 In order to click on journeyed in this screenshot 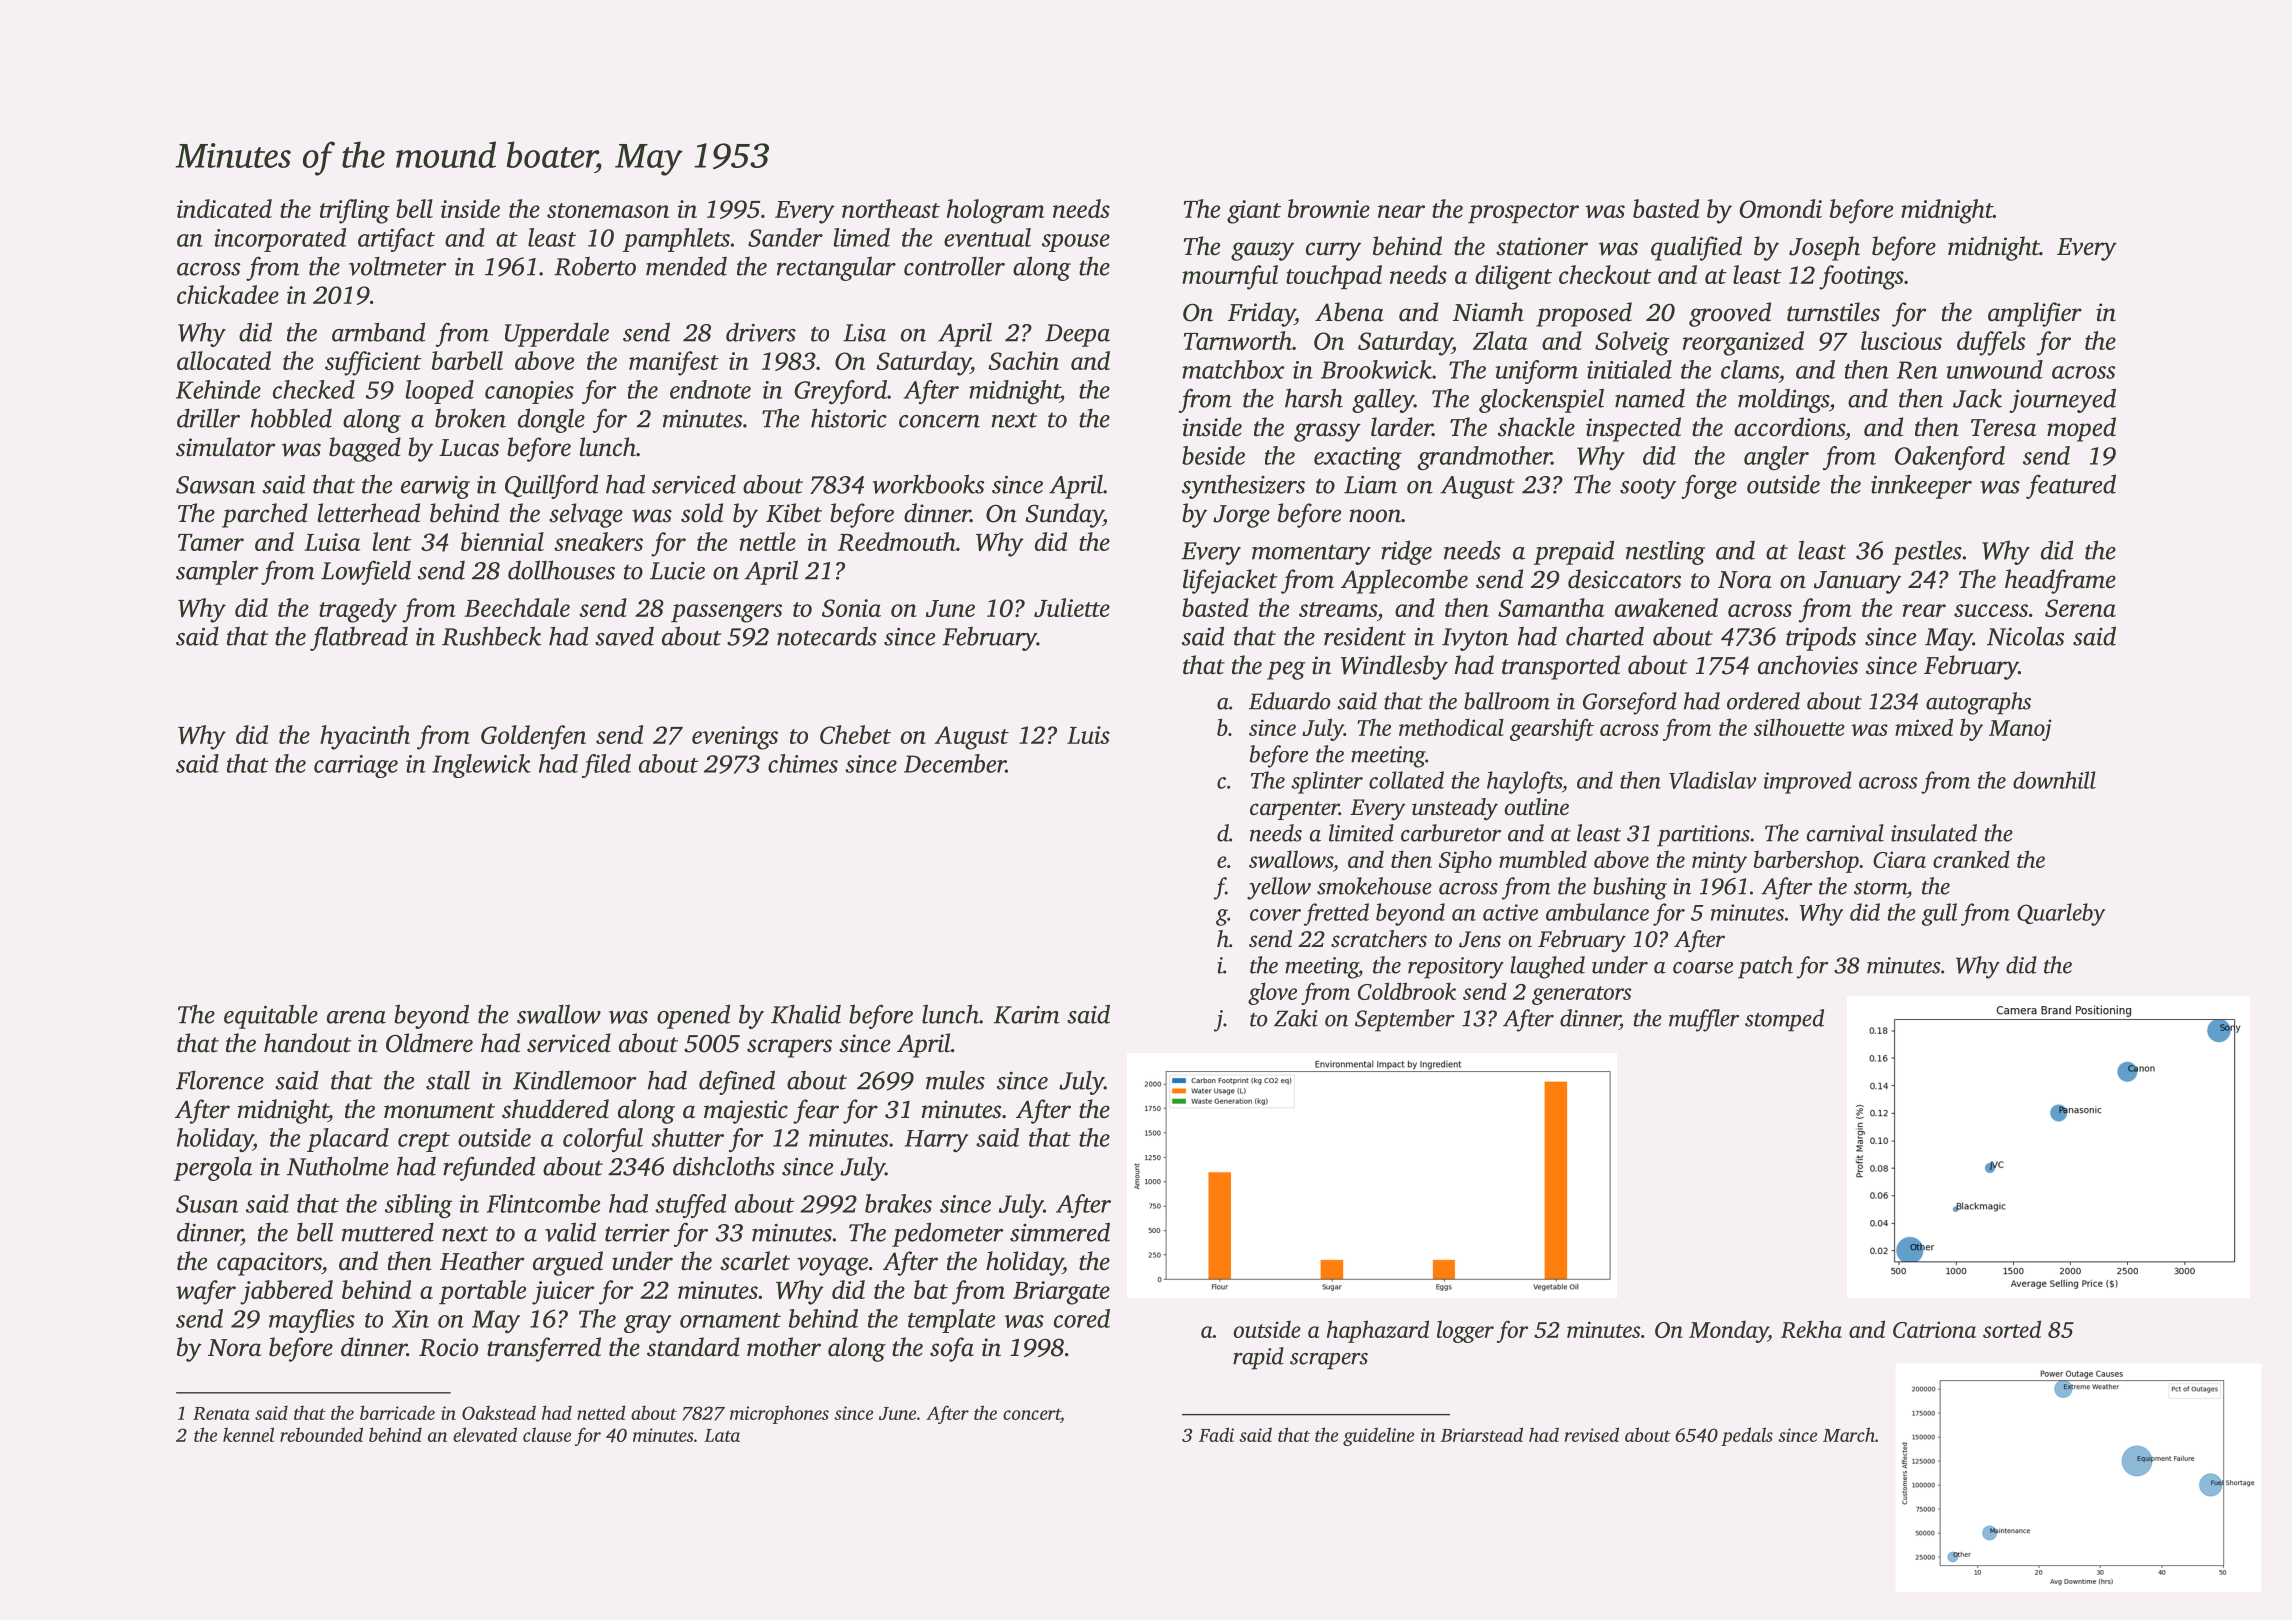, I will do `click(2062, 400)`.
